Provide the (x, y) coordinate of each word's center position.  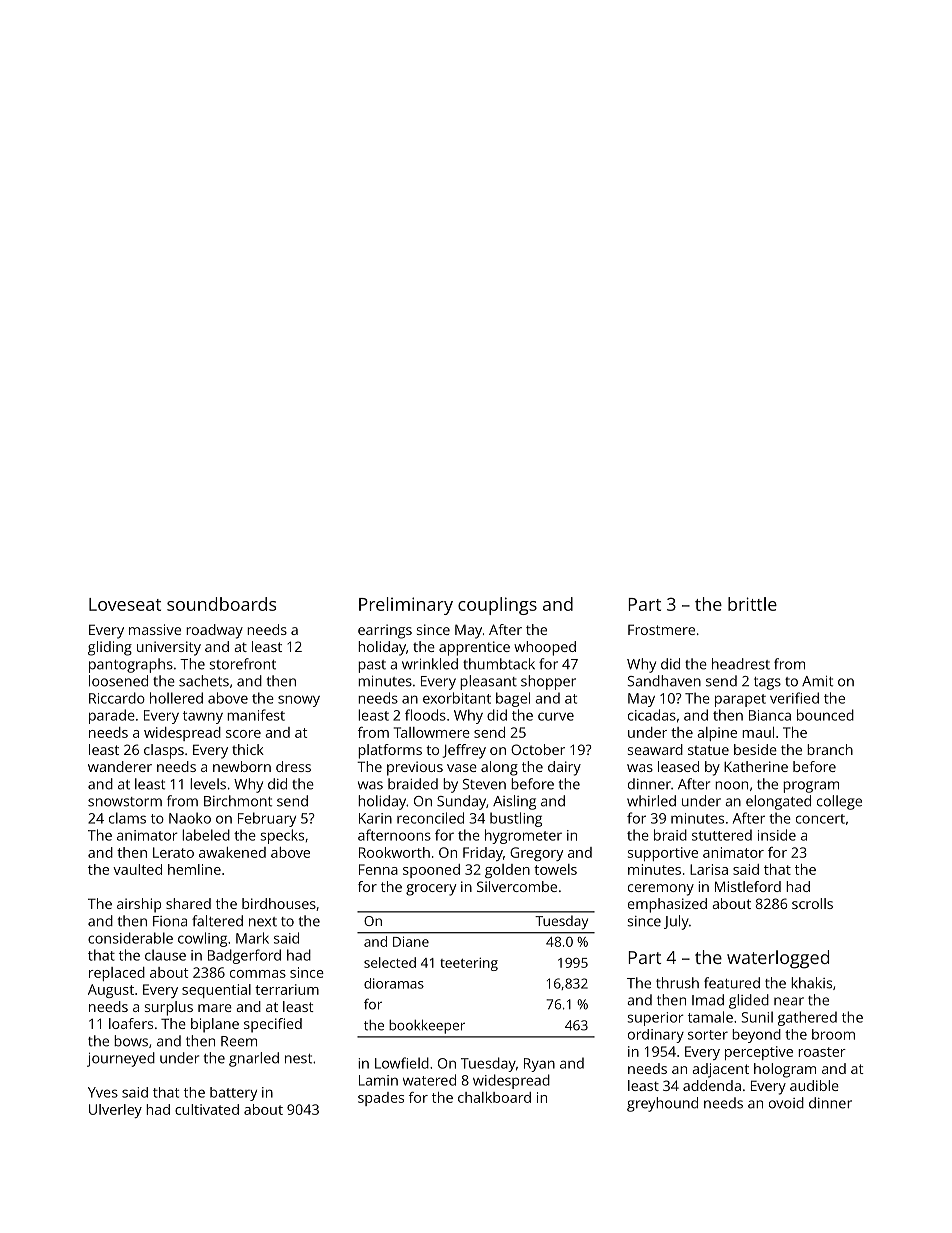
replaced (117, 974)
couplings (497, 606)
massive (155, 629)
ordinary (656, 1036)
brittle (752, 604)
